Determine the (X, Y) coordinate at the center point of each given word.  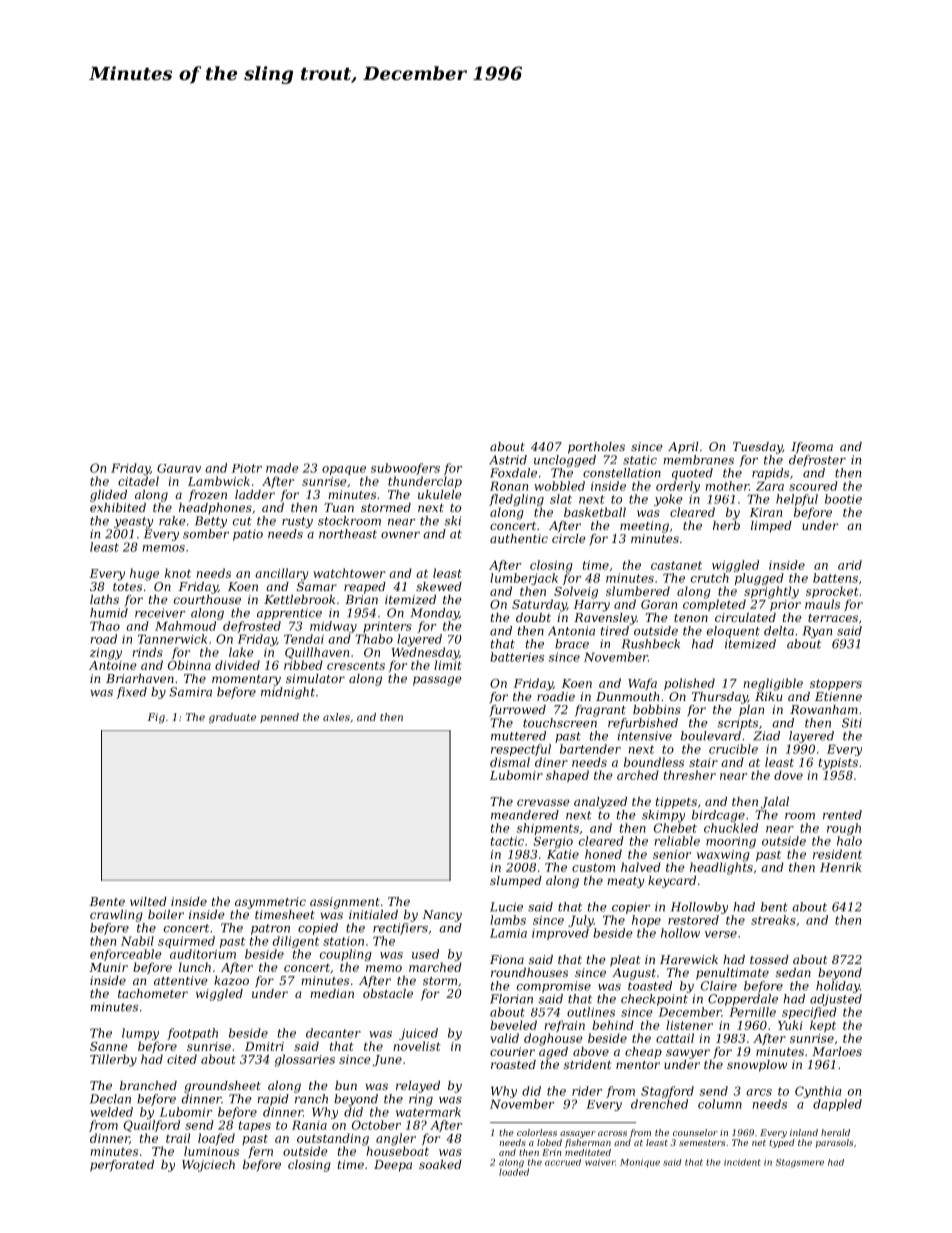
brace (572, 644)
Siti (852, 723)
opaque (344, 470)
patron (270, 929)
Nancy (442, 916)
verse (721, 934)
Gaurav (179, 468)
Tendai (304, 639)
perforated (122, 1166)
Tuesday (758, 448)
